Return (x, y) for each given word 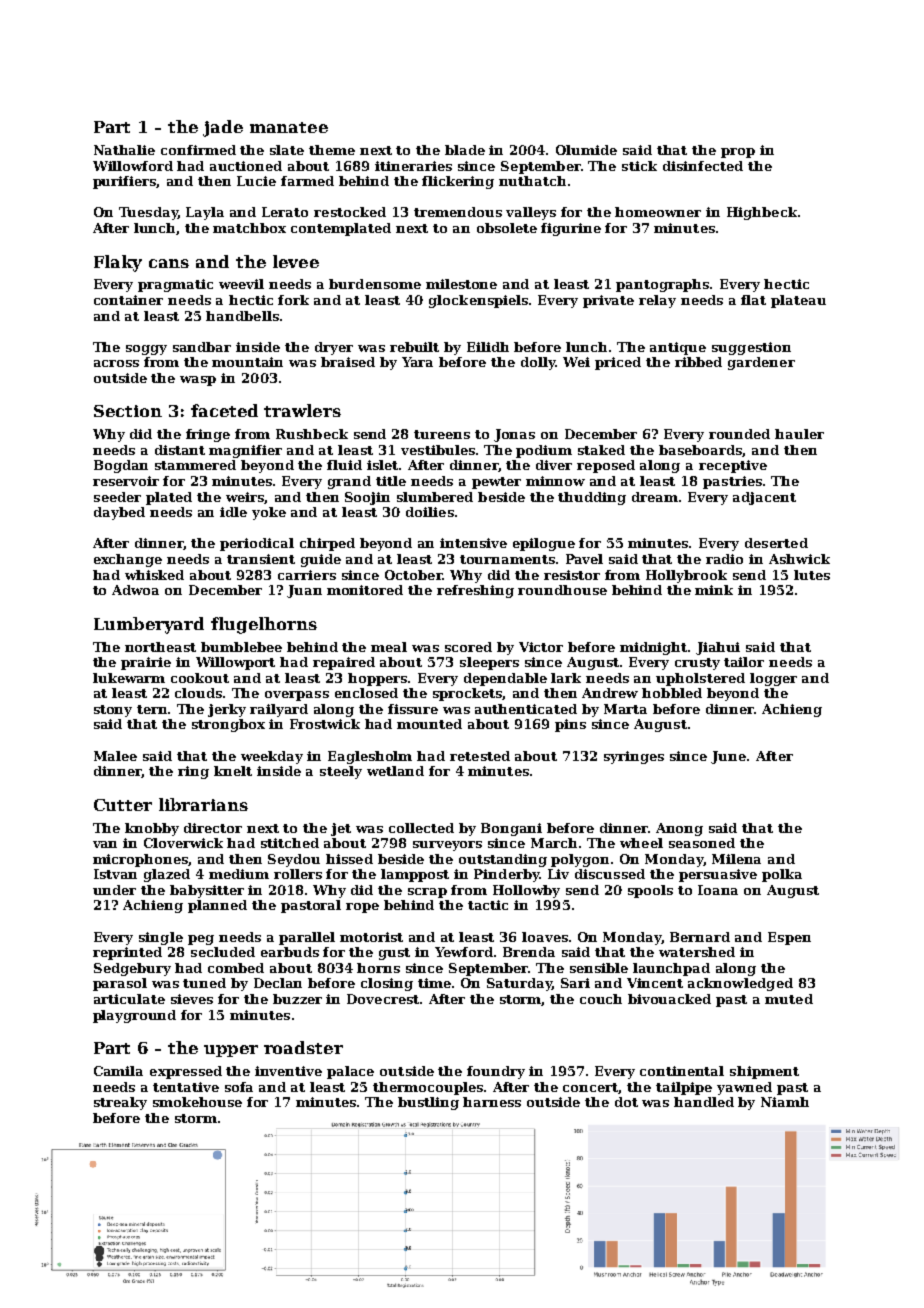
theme (332, 150)
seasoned (702, 843)
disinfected (703, 166)
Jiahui (718, 648)
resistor (572, 575)
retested (480, 756)
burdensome (375, 284)
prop (738, 153)
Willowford (133, 166)
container (128, 300)
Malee (115, 756)
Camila (118, 1071)
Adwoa (135, 590)
